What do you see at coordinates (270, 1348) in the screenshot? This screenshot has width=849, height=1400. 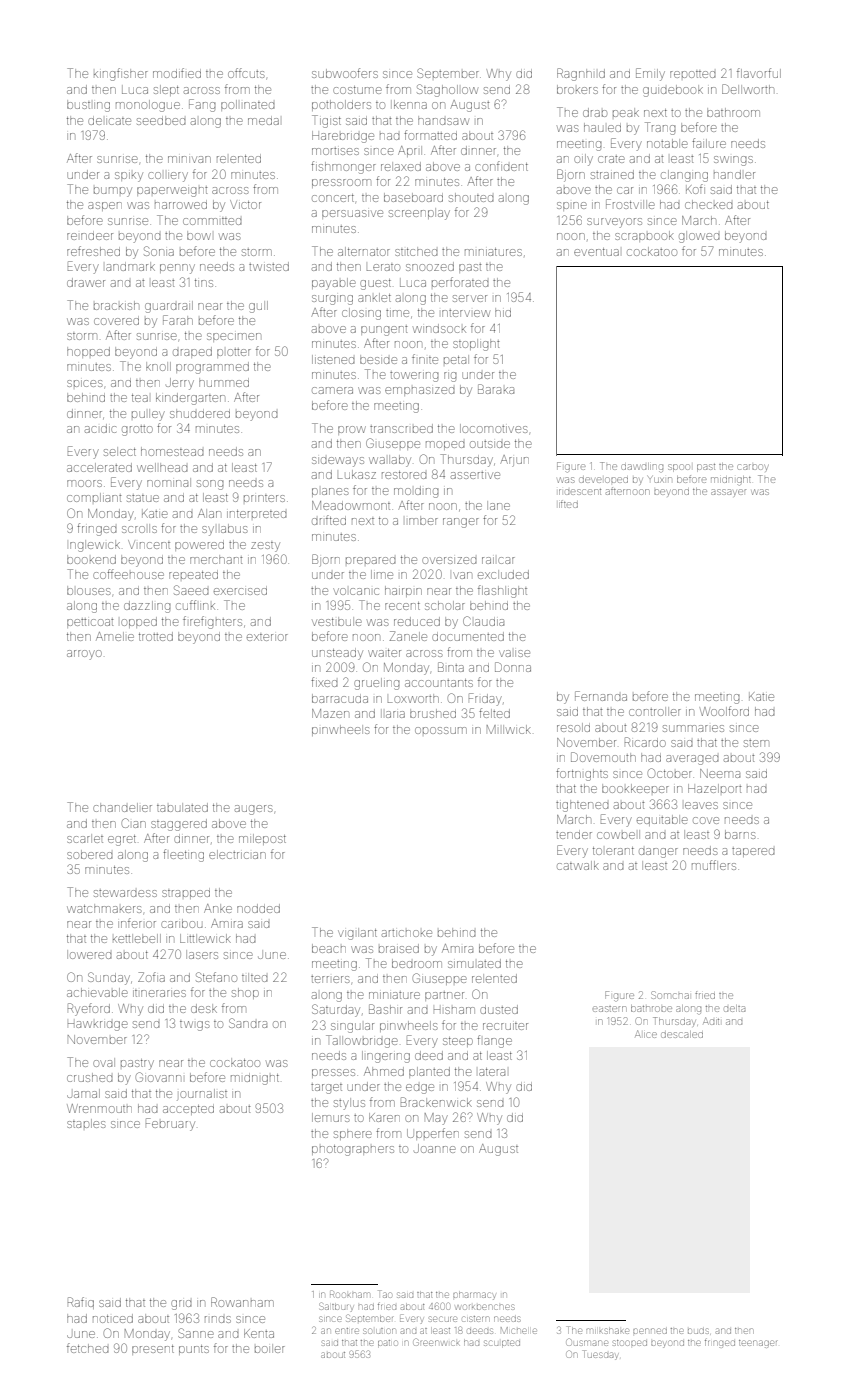 I see `boiler` at bounding box center [270, 1348].
